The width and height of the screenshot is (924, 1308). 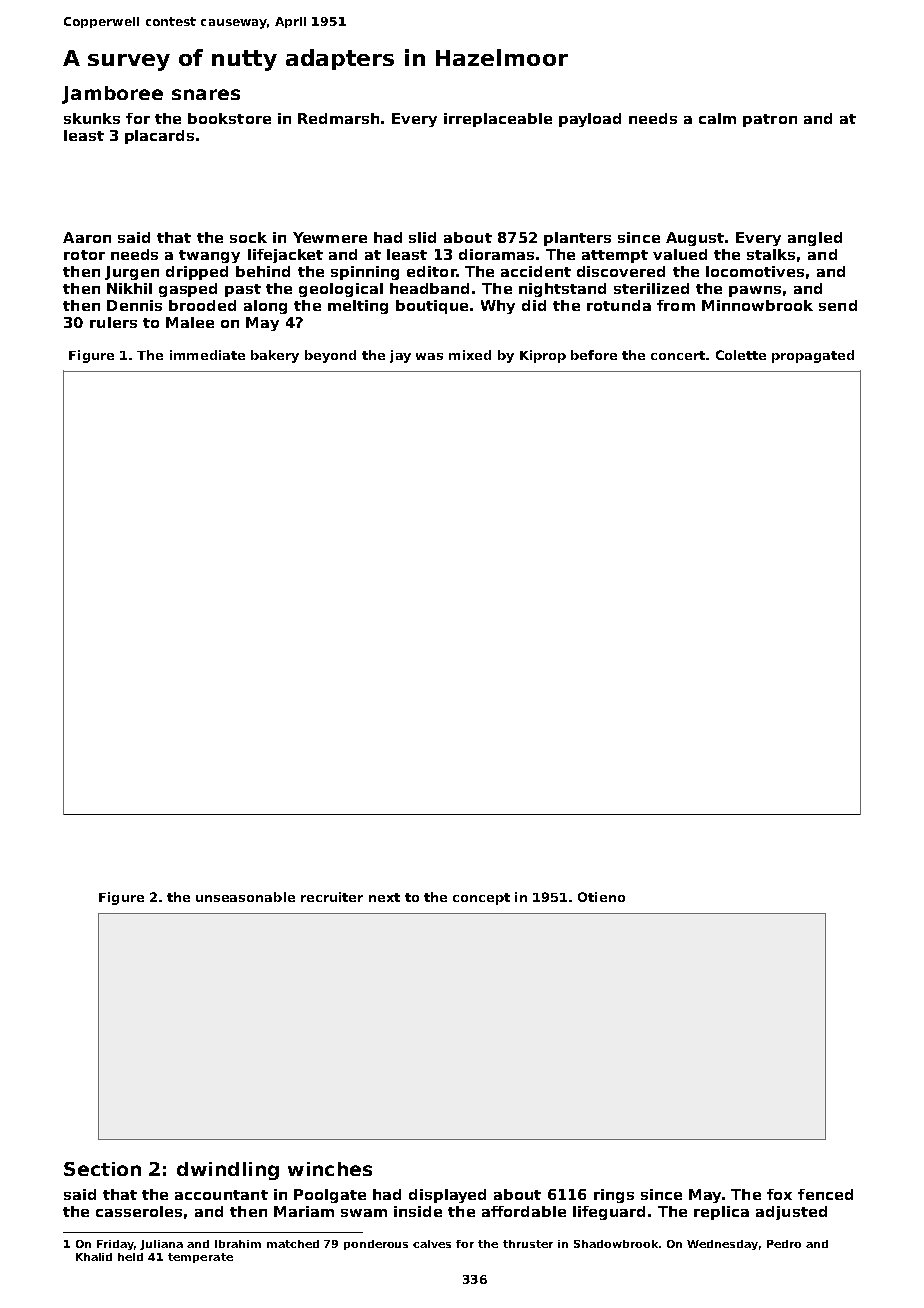 What do you see at coordinates (825, 1194) in the screenshot?
I see `fenced` at bounding box center [825, 1194].
